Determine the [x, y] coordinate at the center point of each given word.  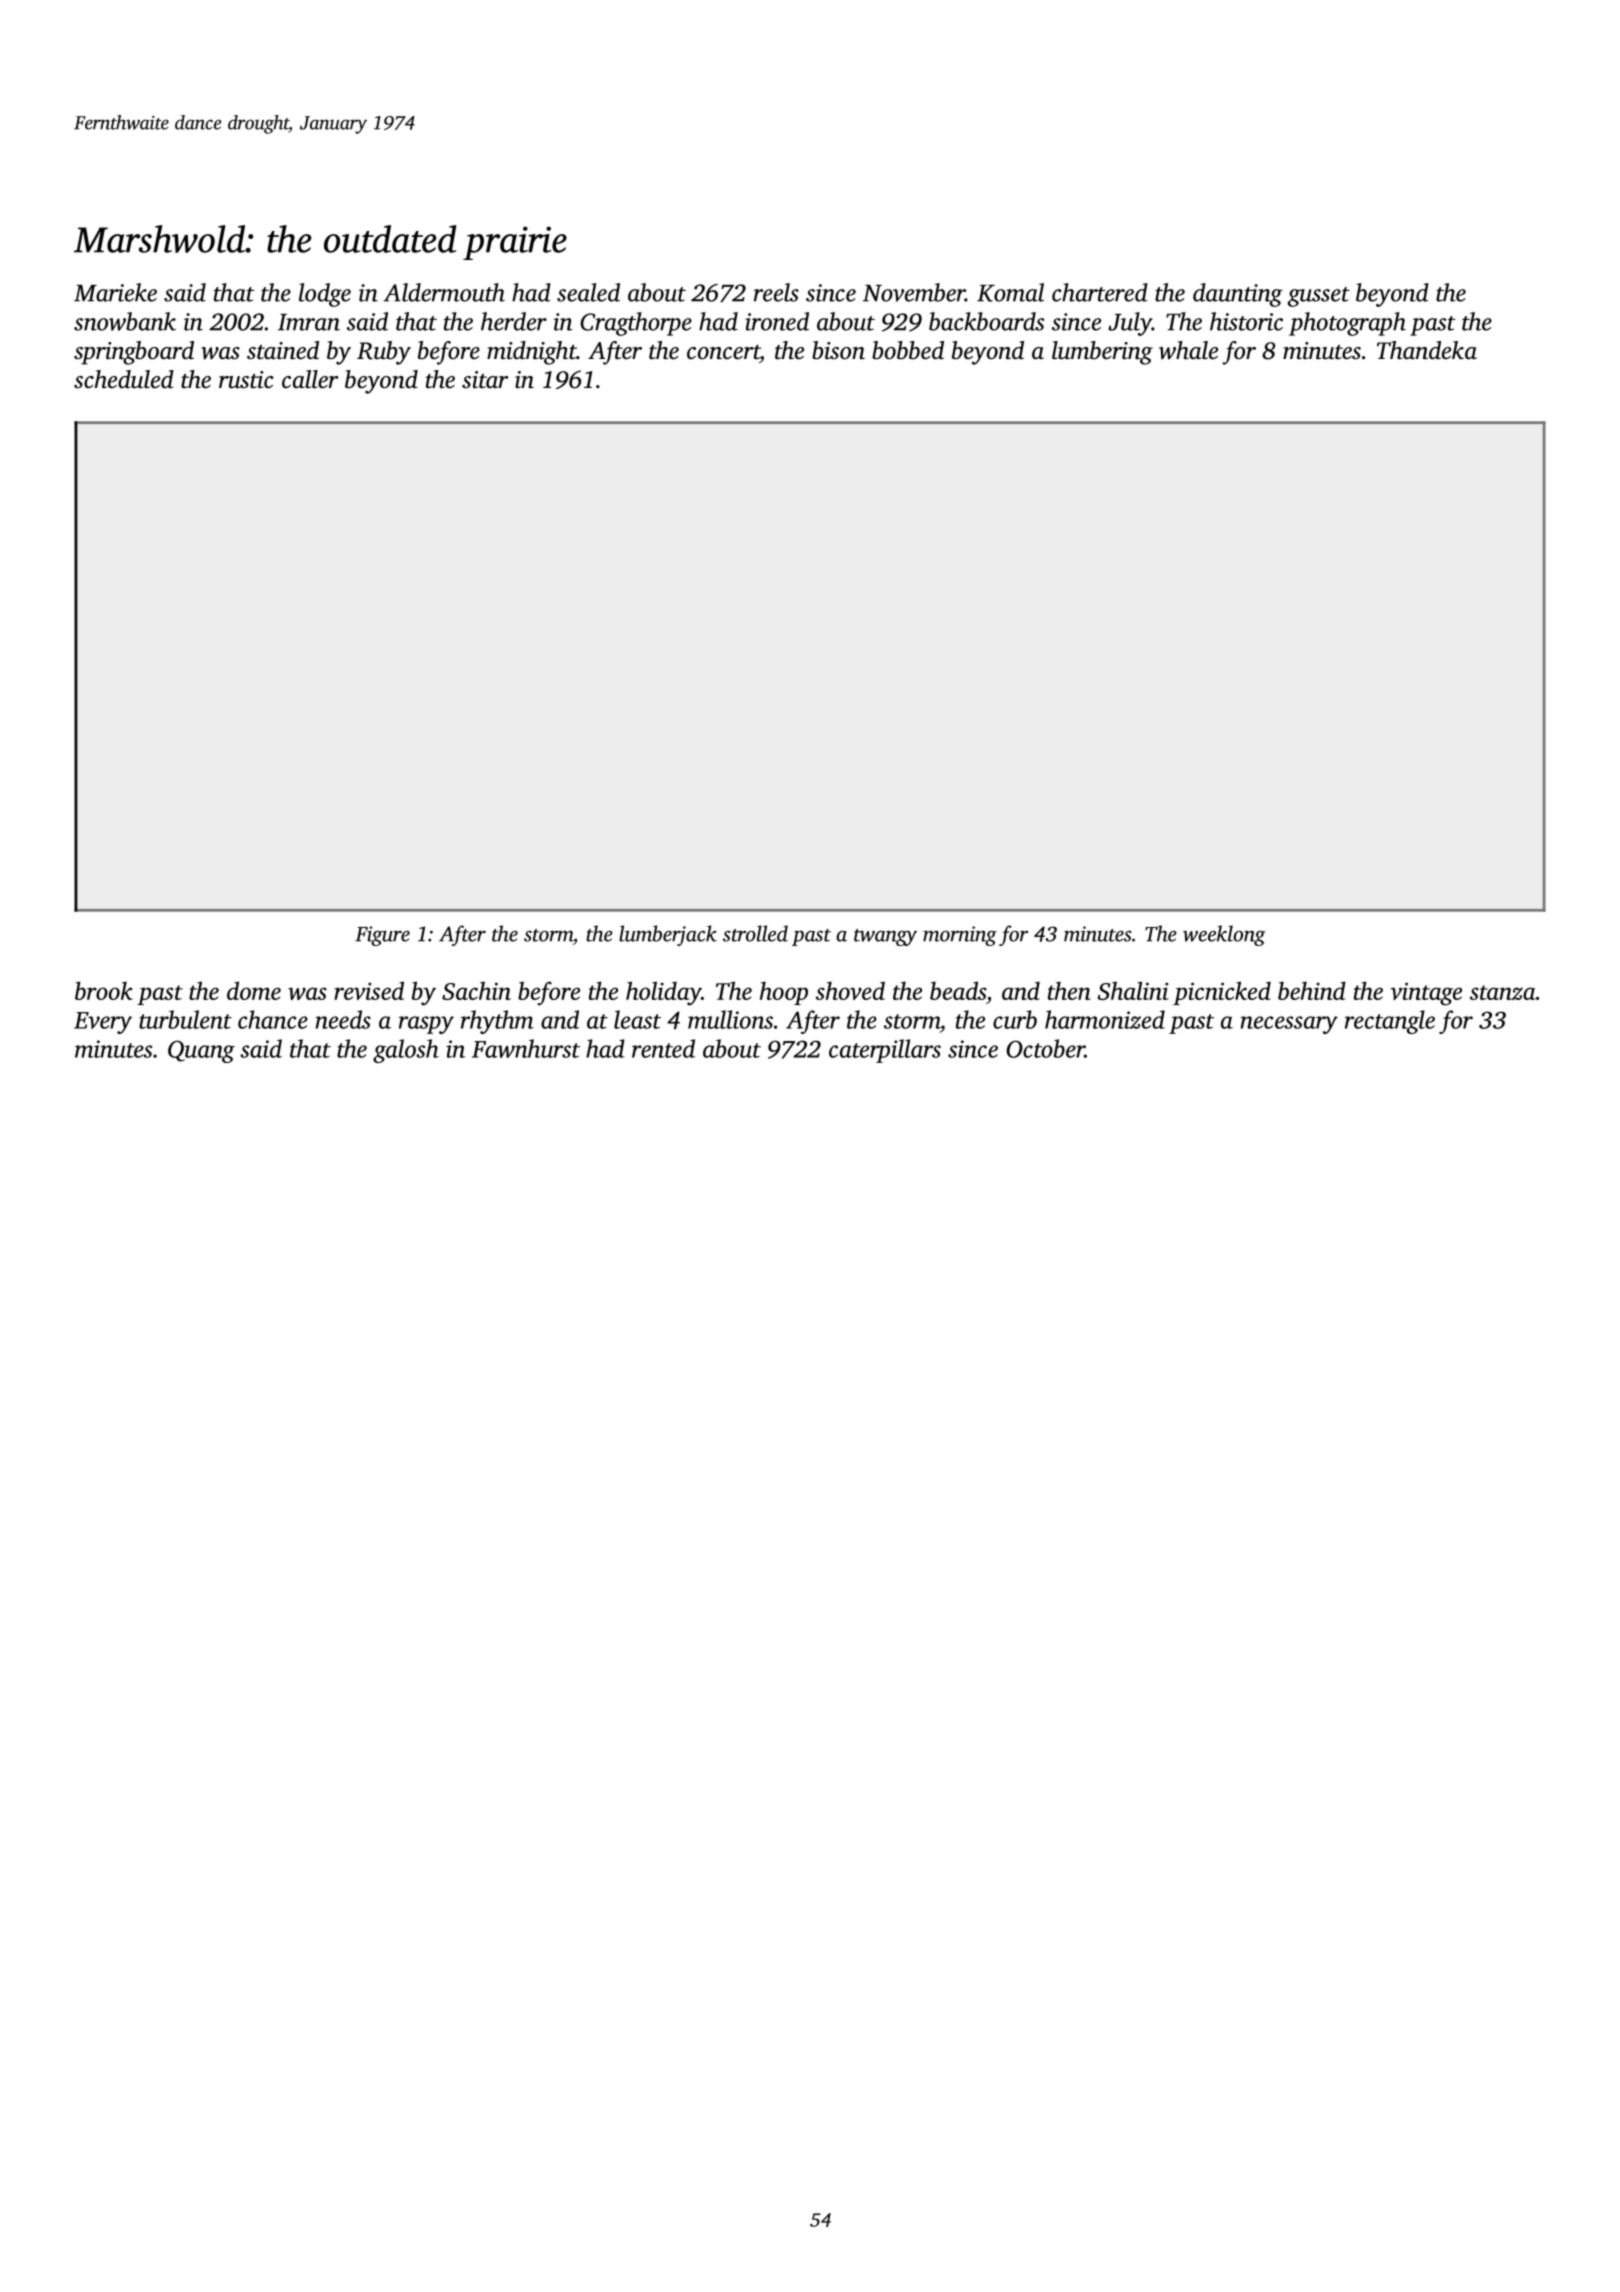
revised [369, 990]
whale [1188, 350]
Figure [382, 936]
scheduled [124, 379]
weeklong [1224, 935]
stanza [1503, 992]
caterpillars [885, 1051]
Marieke [115, 292]
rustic [246, 380]
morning [960, 936]
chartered [1100, 292]
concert [723, 352]
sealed [588, 292]
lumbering [1102, 353]
